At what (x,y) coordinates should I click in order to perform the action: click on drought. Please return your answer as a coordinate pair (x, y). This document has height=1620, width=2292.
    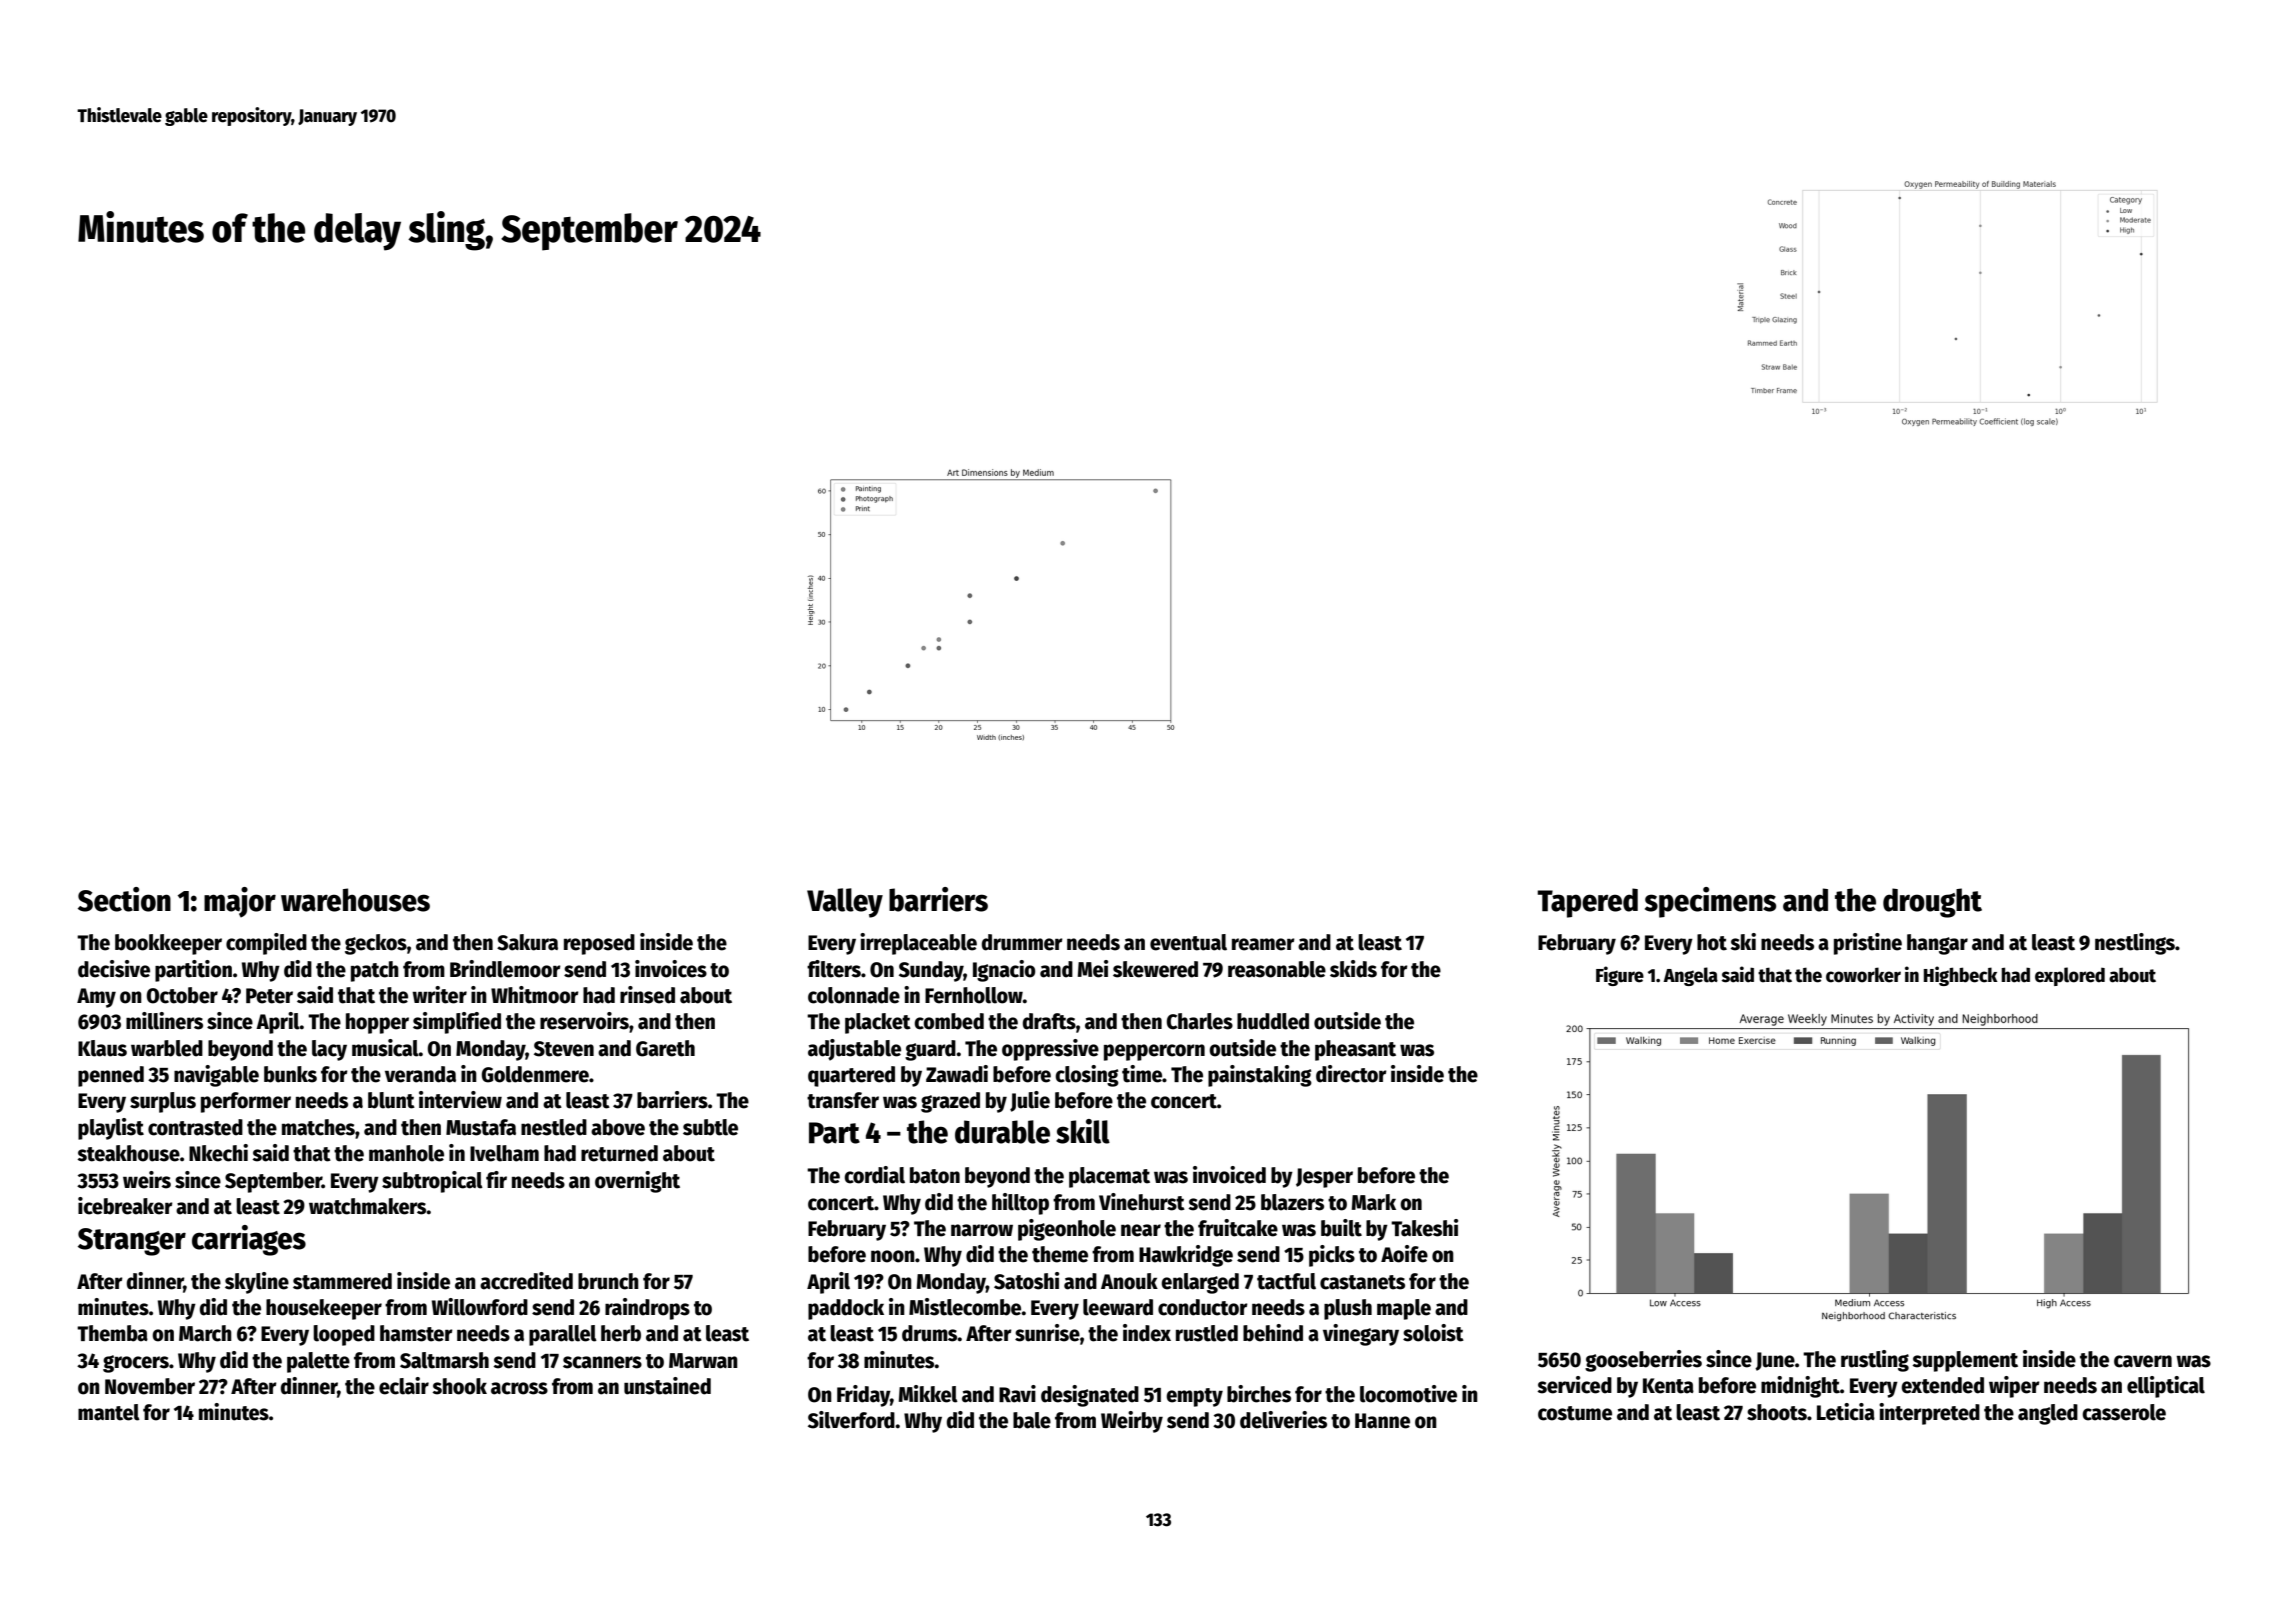
    Looking at the image, I should click on (1932, 903).
